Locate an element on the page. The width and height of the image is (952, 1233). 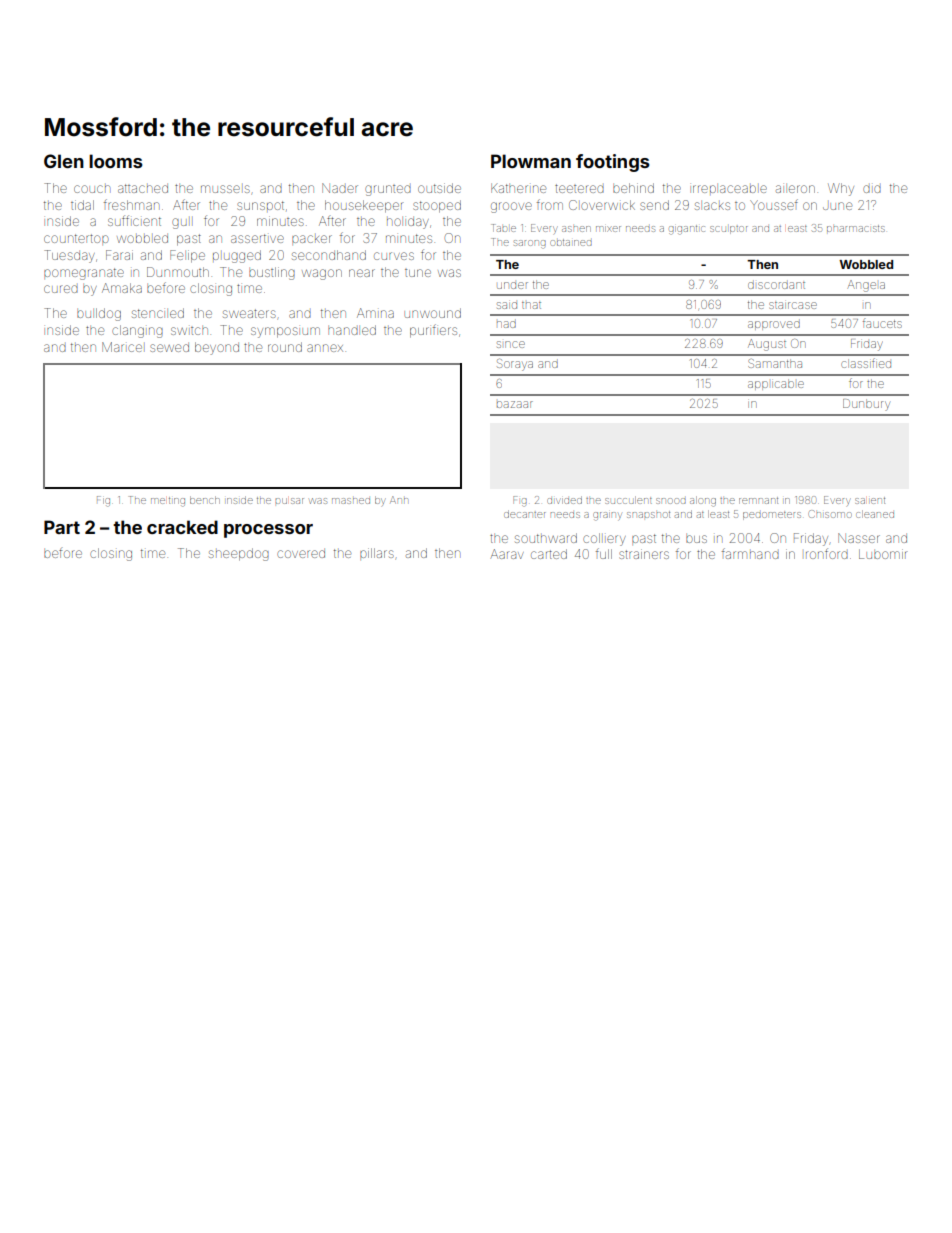
Soraya is located at coordinates (515, 365).
